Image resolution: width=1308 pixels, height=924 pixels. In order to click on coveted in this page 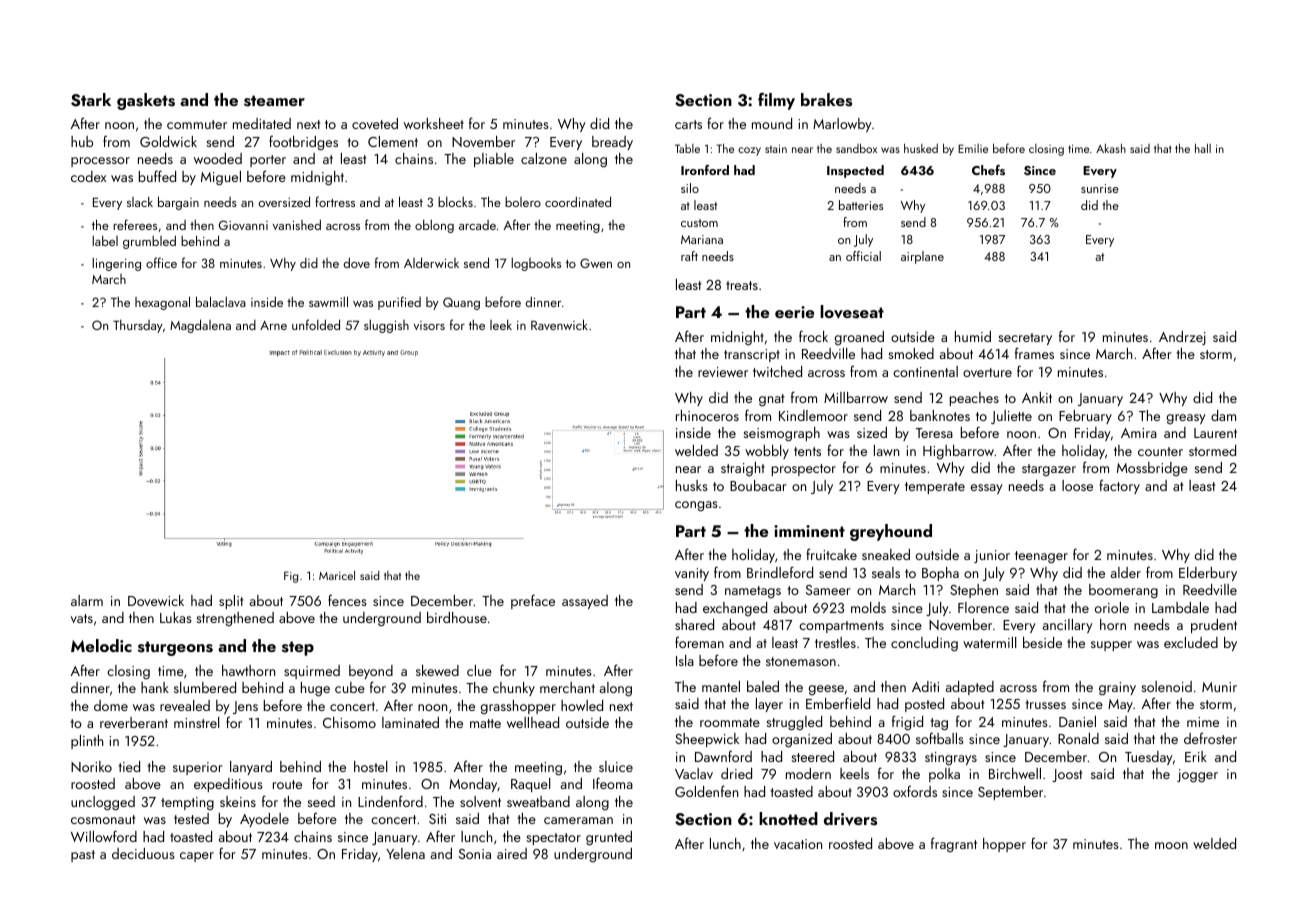, I will do `click(375, 123)`.
